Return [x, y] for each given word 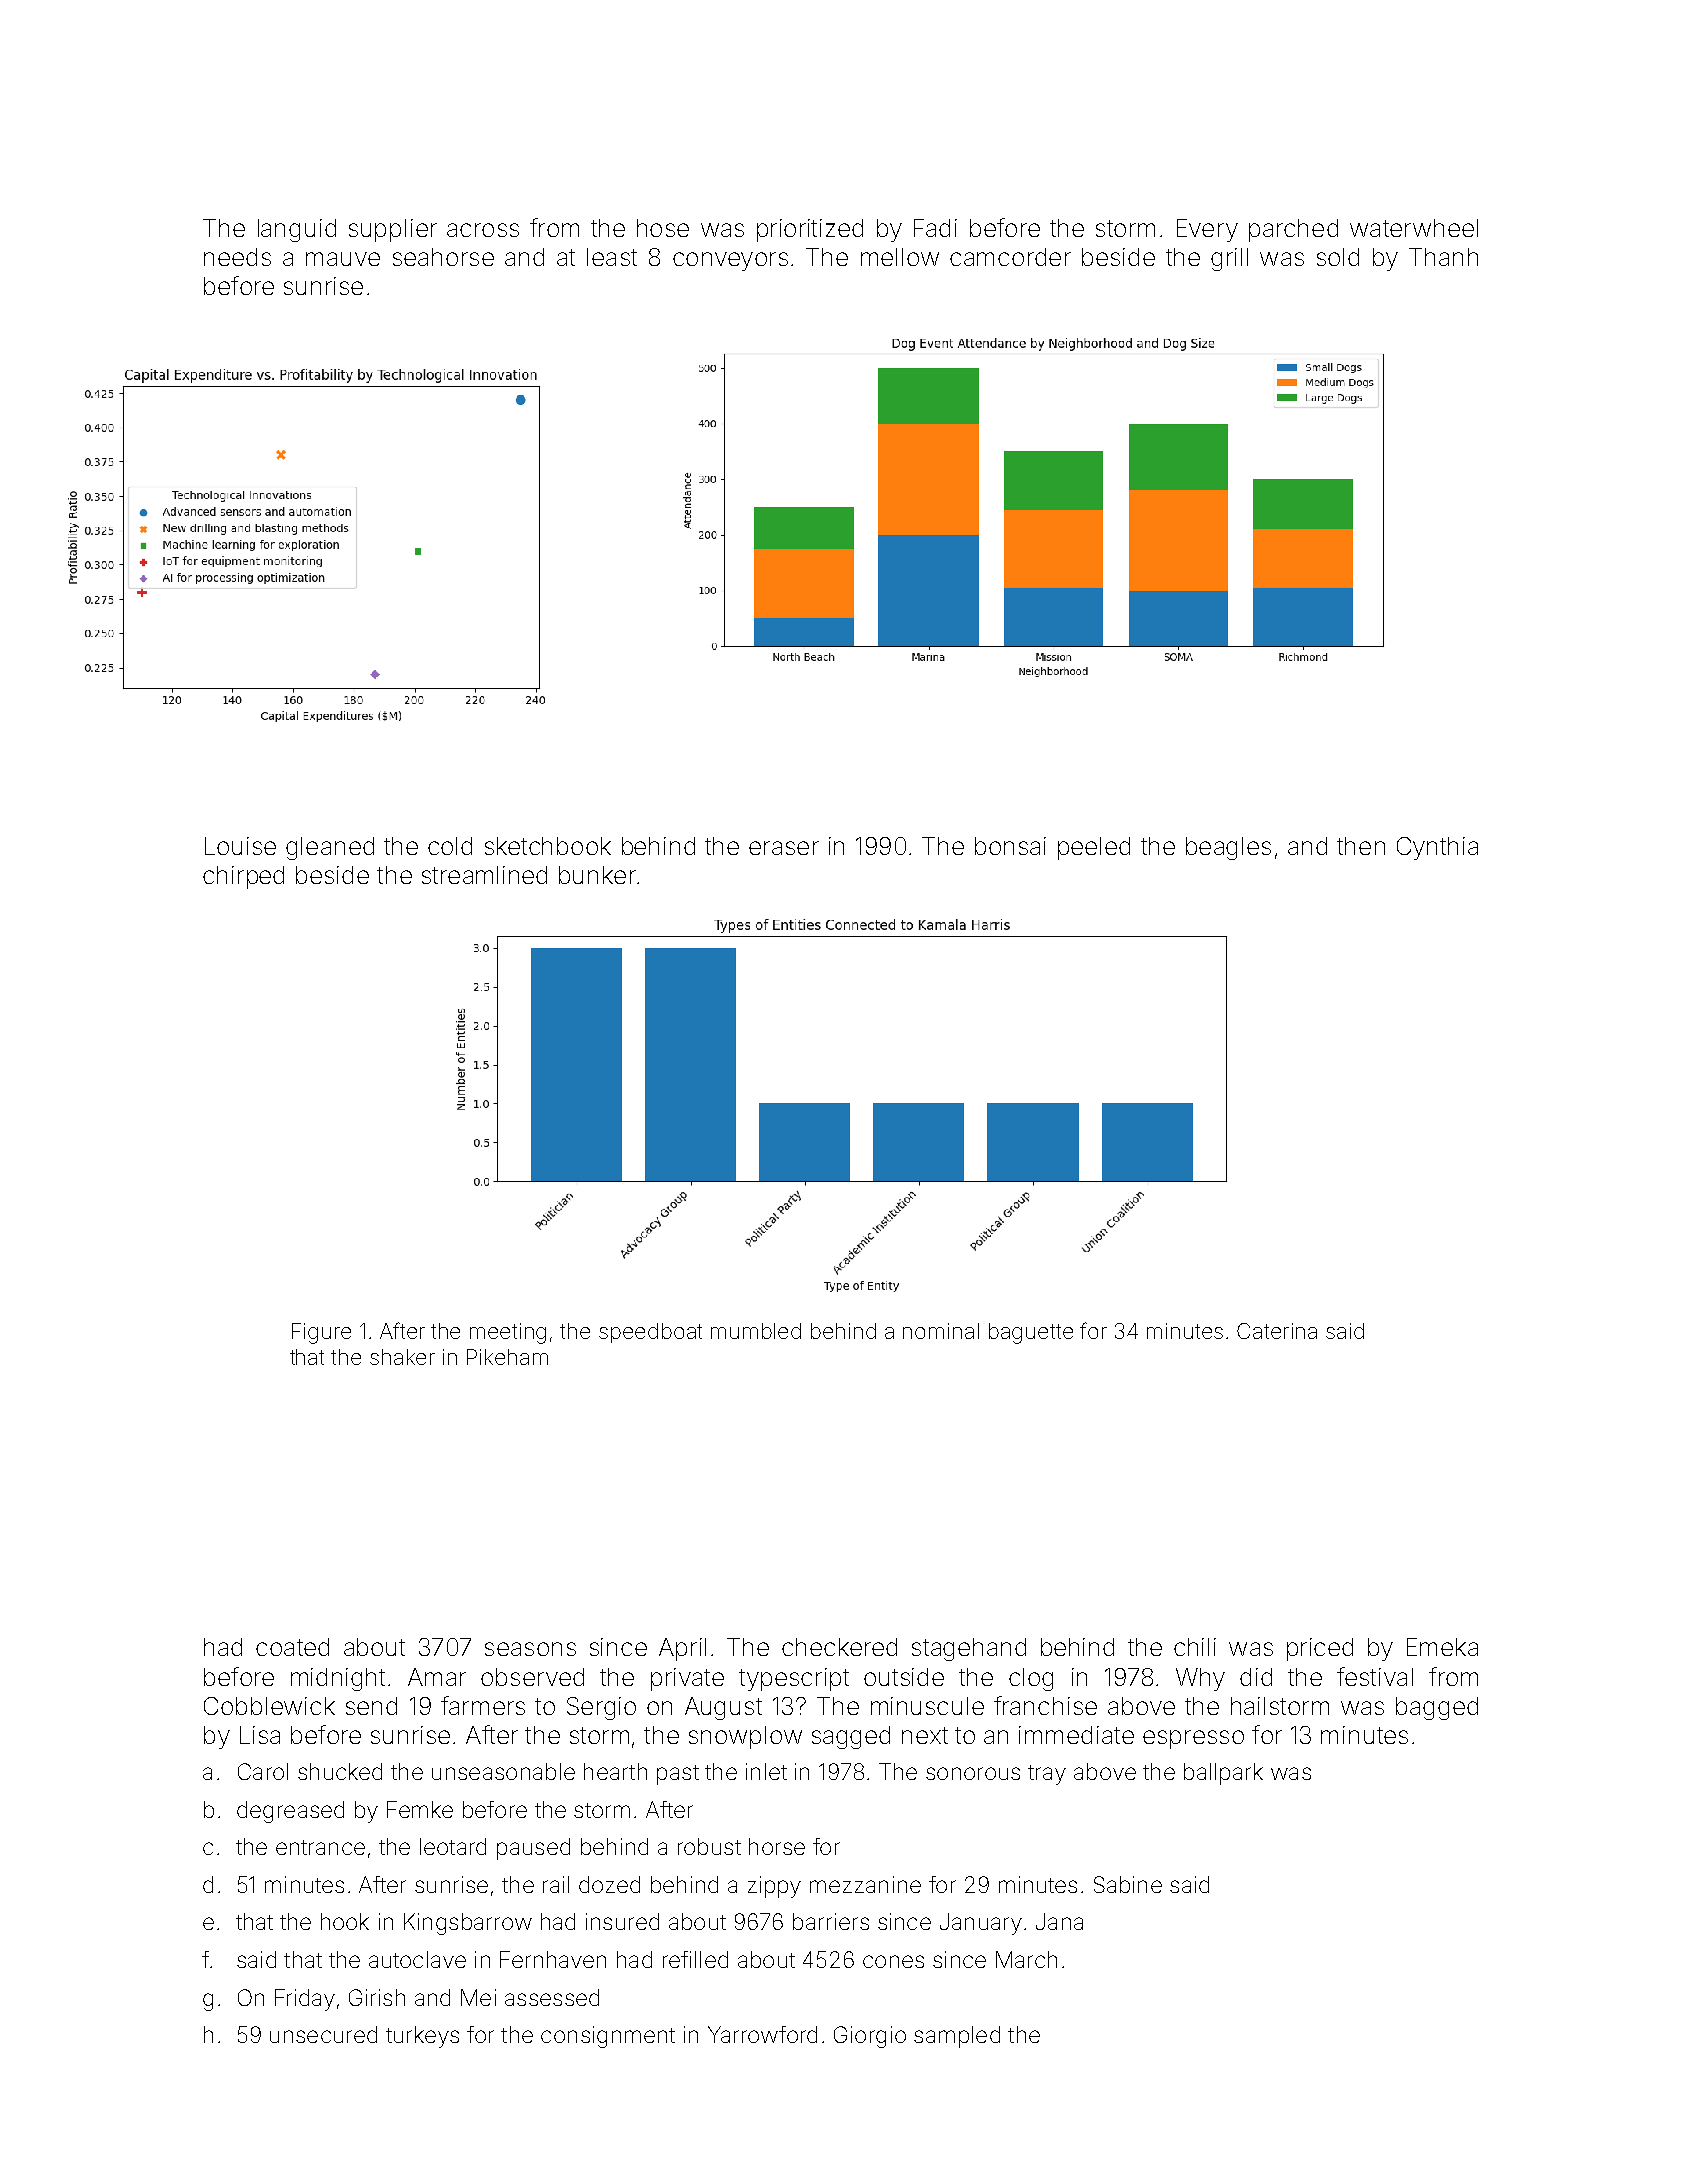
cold [450, 846]
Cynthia [1437, 848]
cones [893, 1961]
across [483, 230]
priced [1320, 1649]
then [1361, 846]
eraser [784, 848]
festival [1375, 1676]
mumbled [756, 1331]
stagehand [969, 1649]
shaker [402, 1357]
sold [1338, 257]
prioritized [810, 230]
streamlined [484, 875]
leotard [453, 1846]
